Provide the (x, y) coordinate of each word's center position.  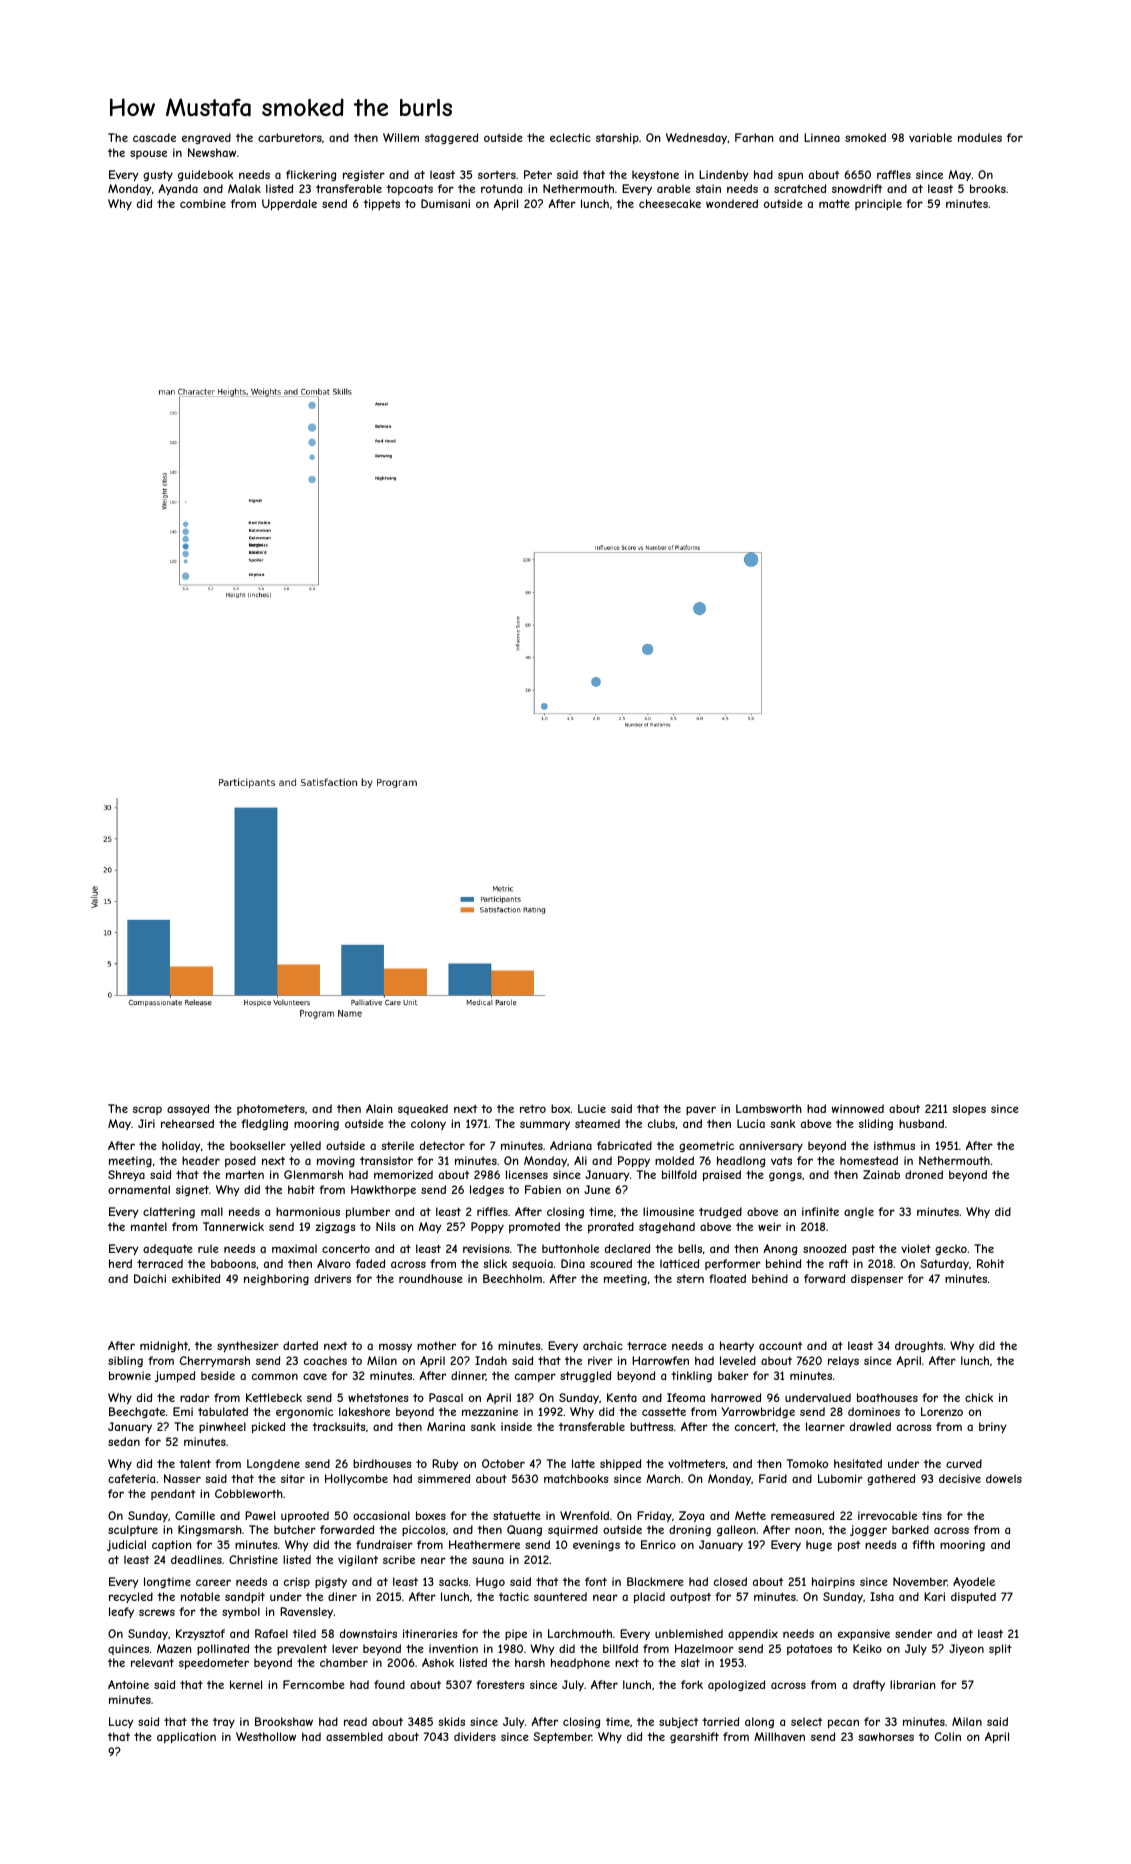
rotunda (501, 188)
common (275, 1376)
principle (878, 204)
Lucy (121, 1722)
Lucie (592, 1108)
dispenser (877, 1279)
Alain (379, 1108)
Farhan (754, 137)
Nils (386, 1226)
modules (980, 137)
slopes (969, 1109)
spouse (148, 154)
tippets (381, 204)
